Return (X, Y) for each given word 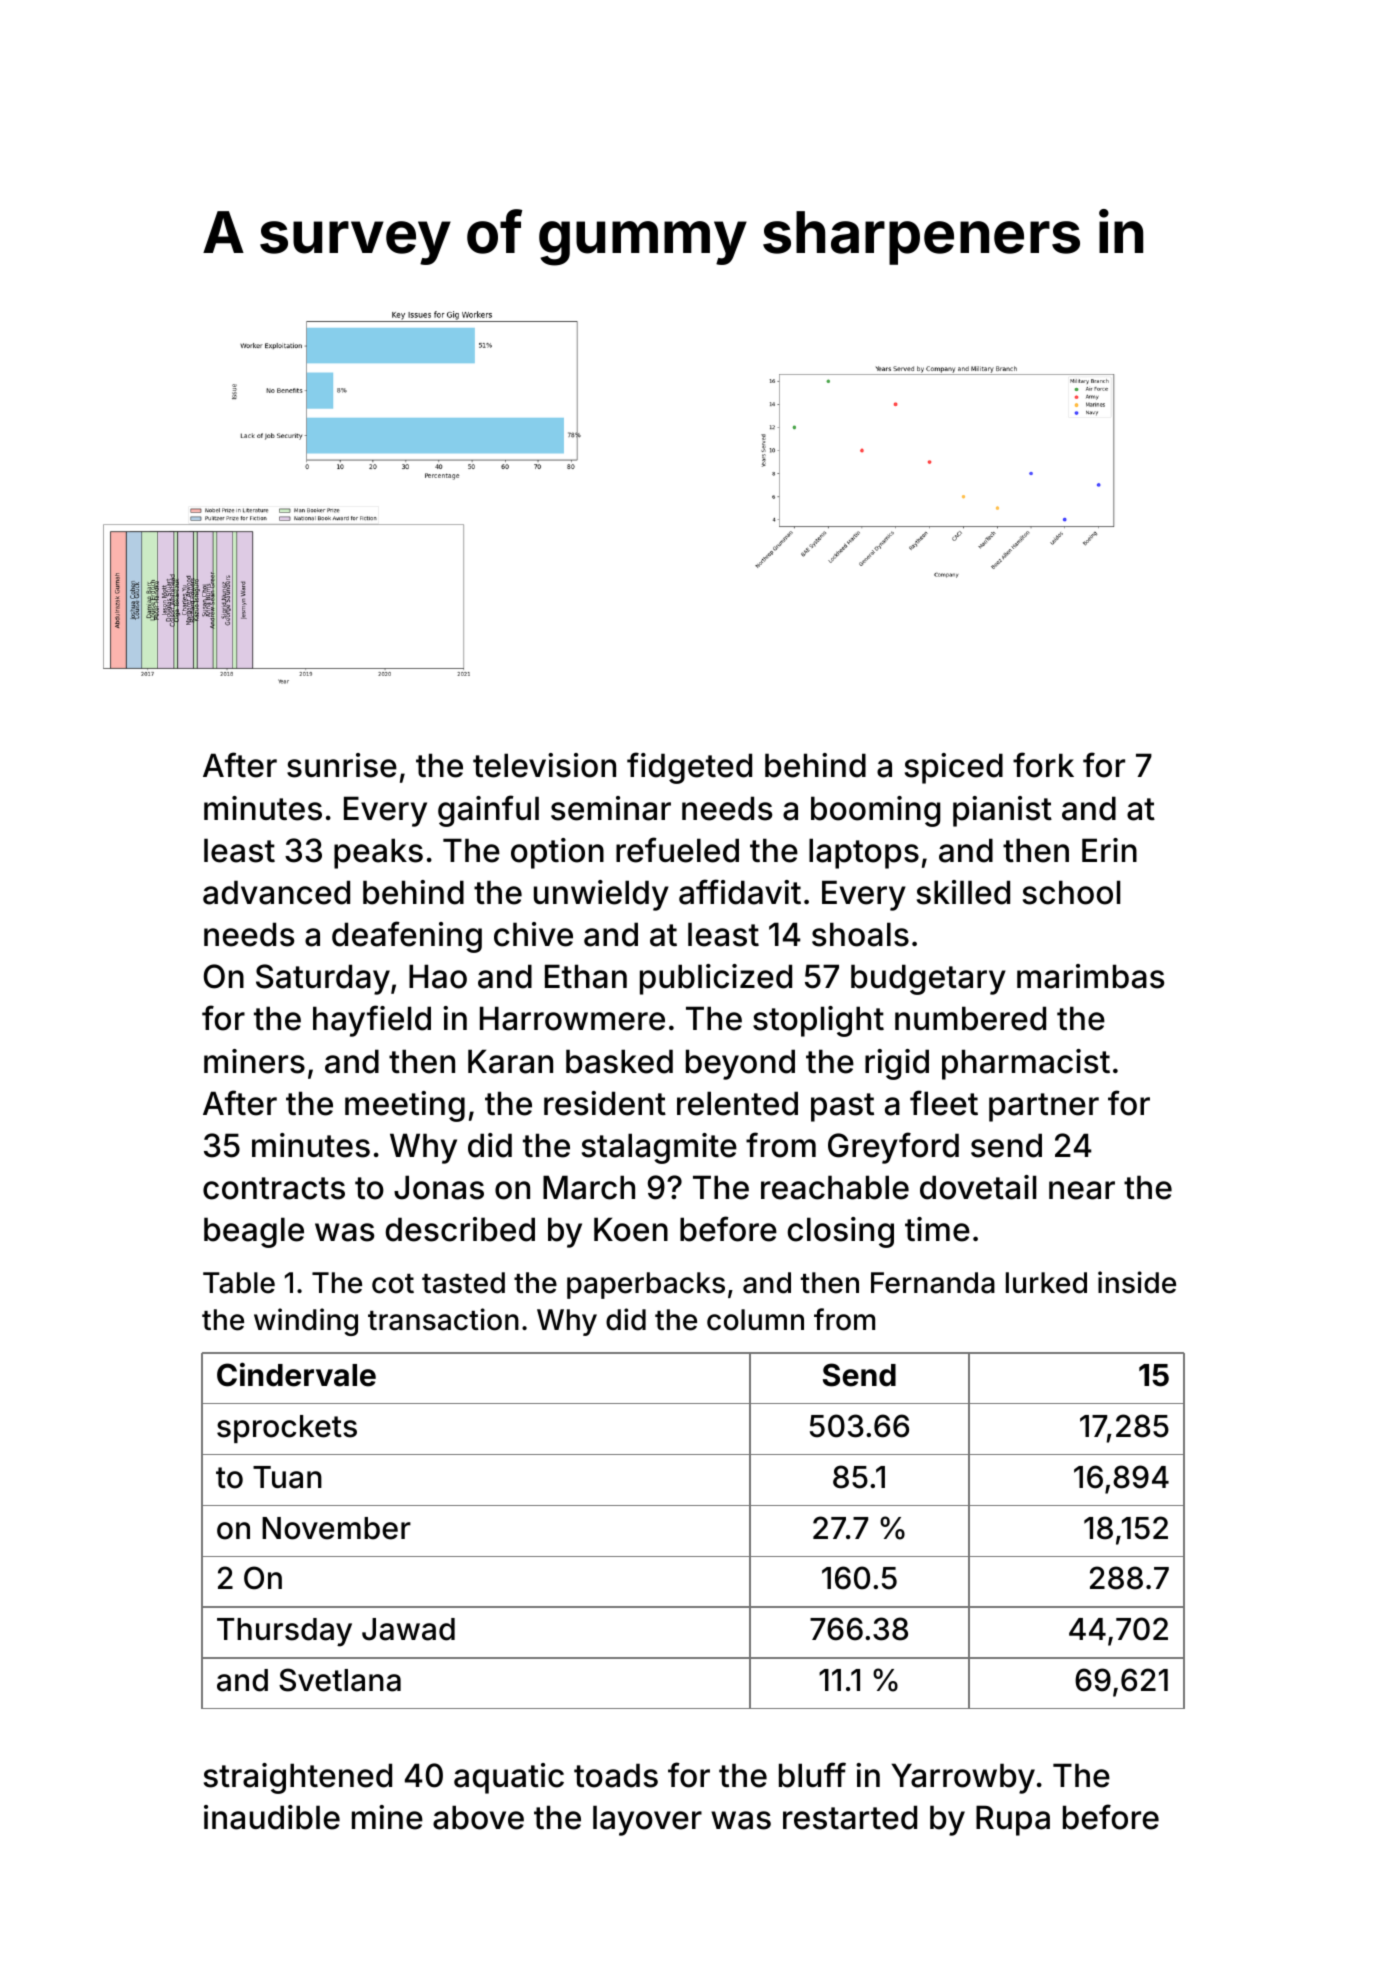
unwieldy (601, 895)
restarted (850, 1817)
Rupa (1013, 1820)
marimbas (1090, 976)
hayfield (372, 1021)
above (478, 1817)
